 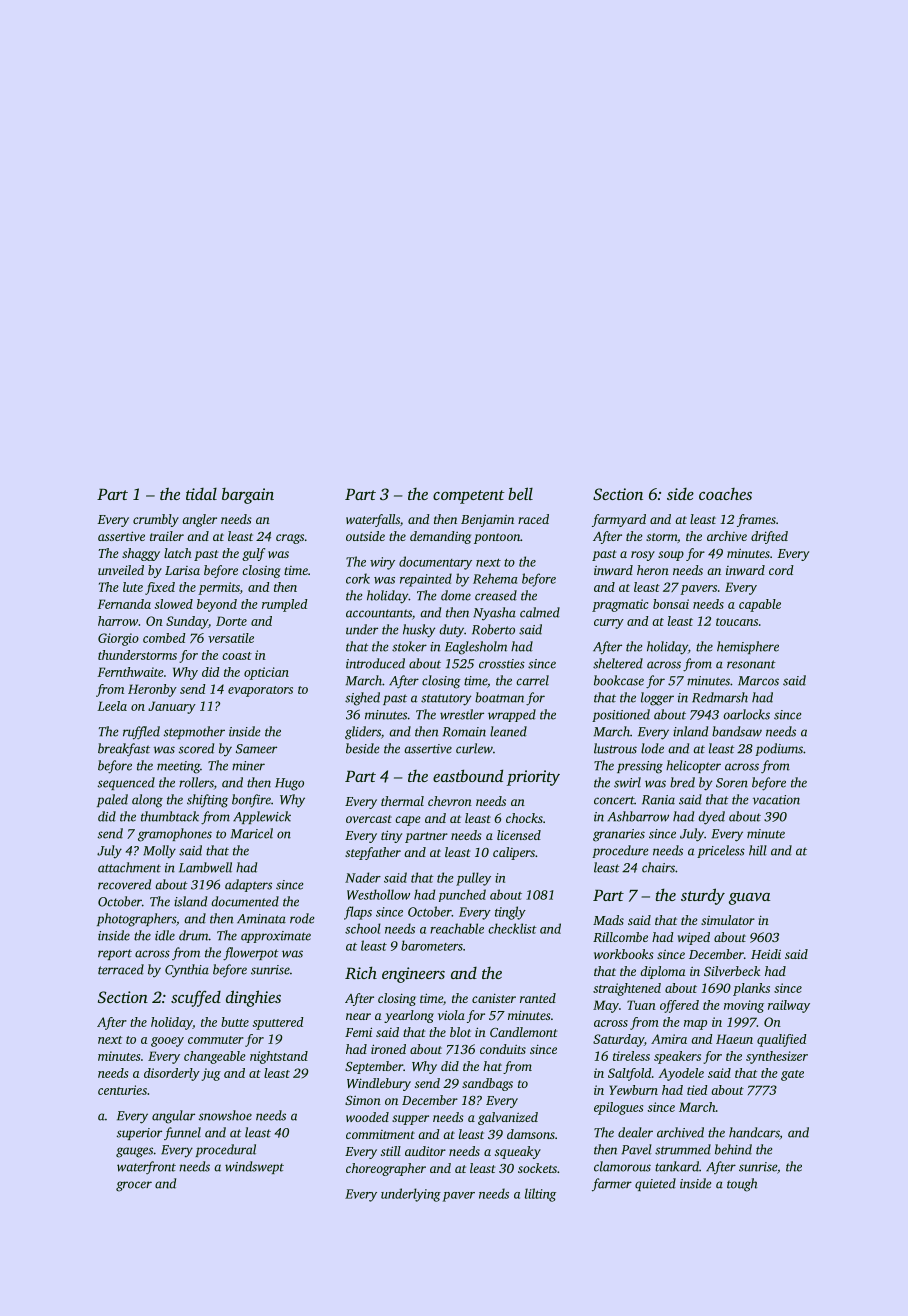 I want to click on vacation, so click(x=776, y=800).
